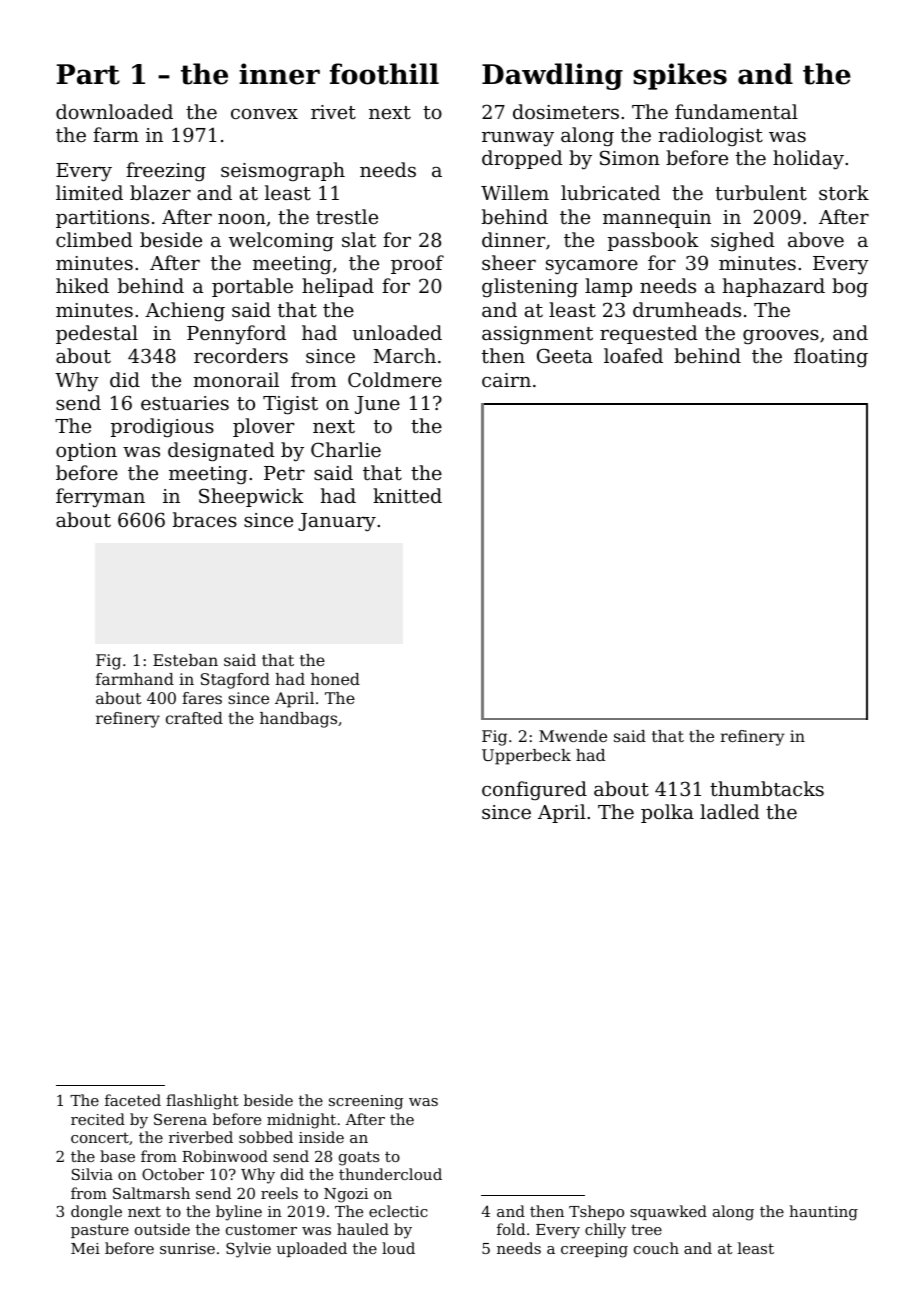  Describe the element at coordinates (573, 736) in the screenshot. I see `Mwende` at that location.
